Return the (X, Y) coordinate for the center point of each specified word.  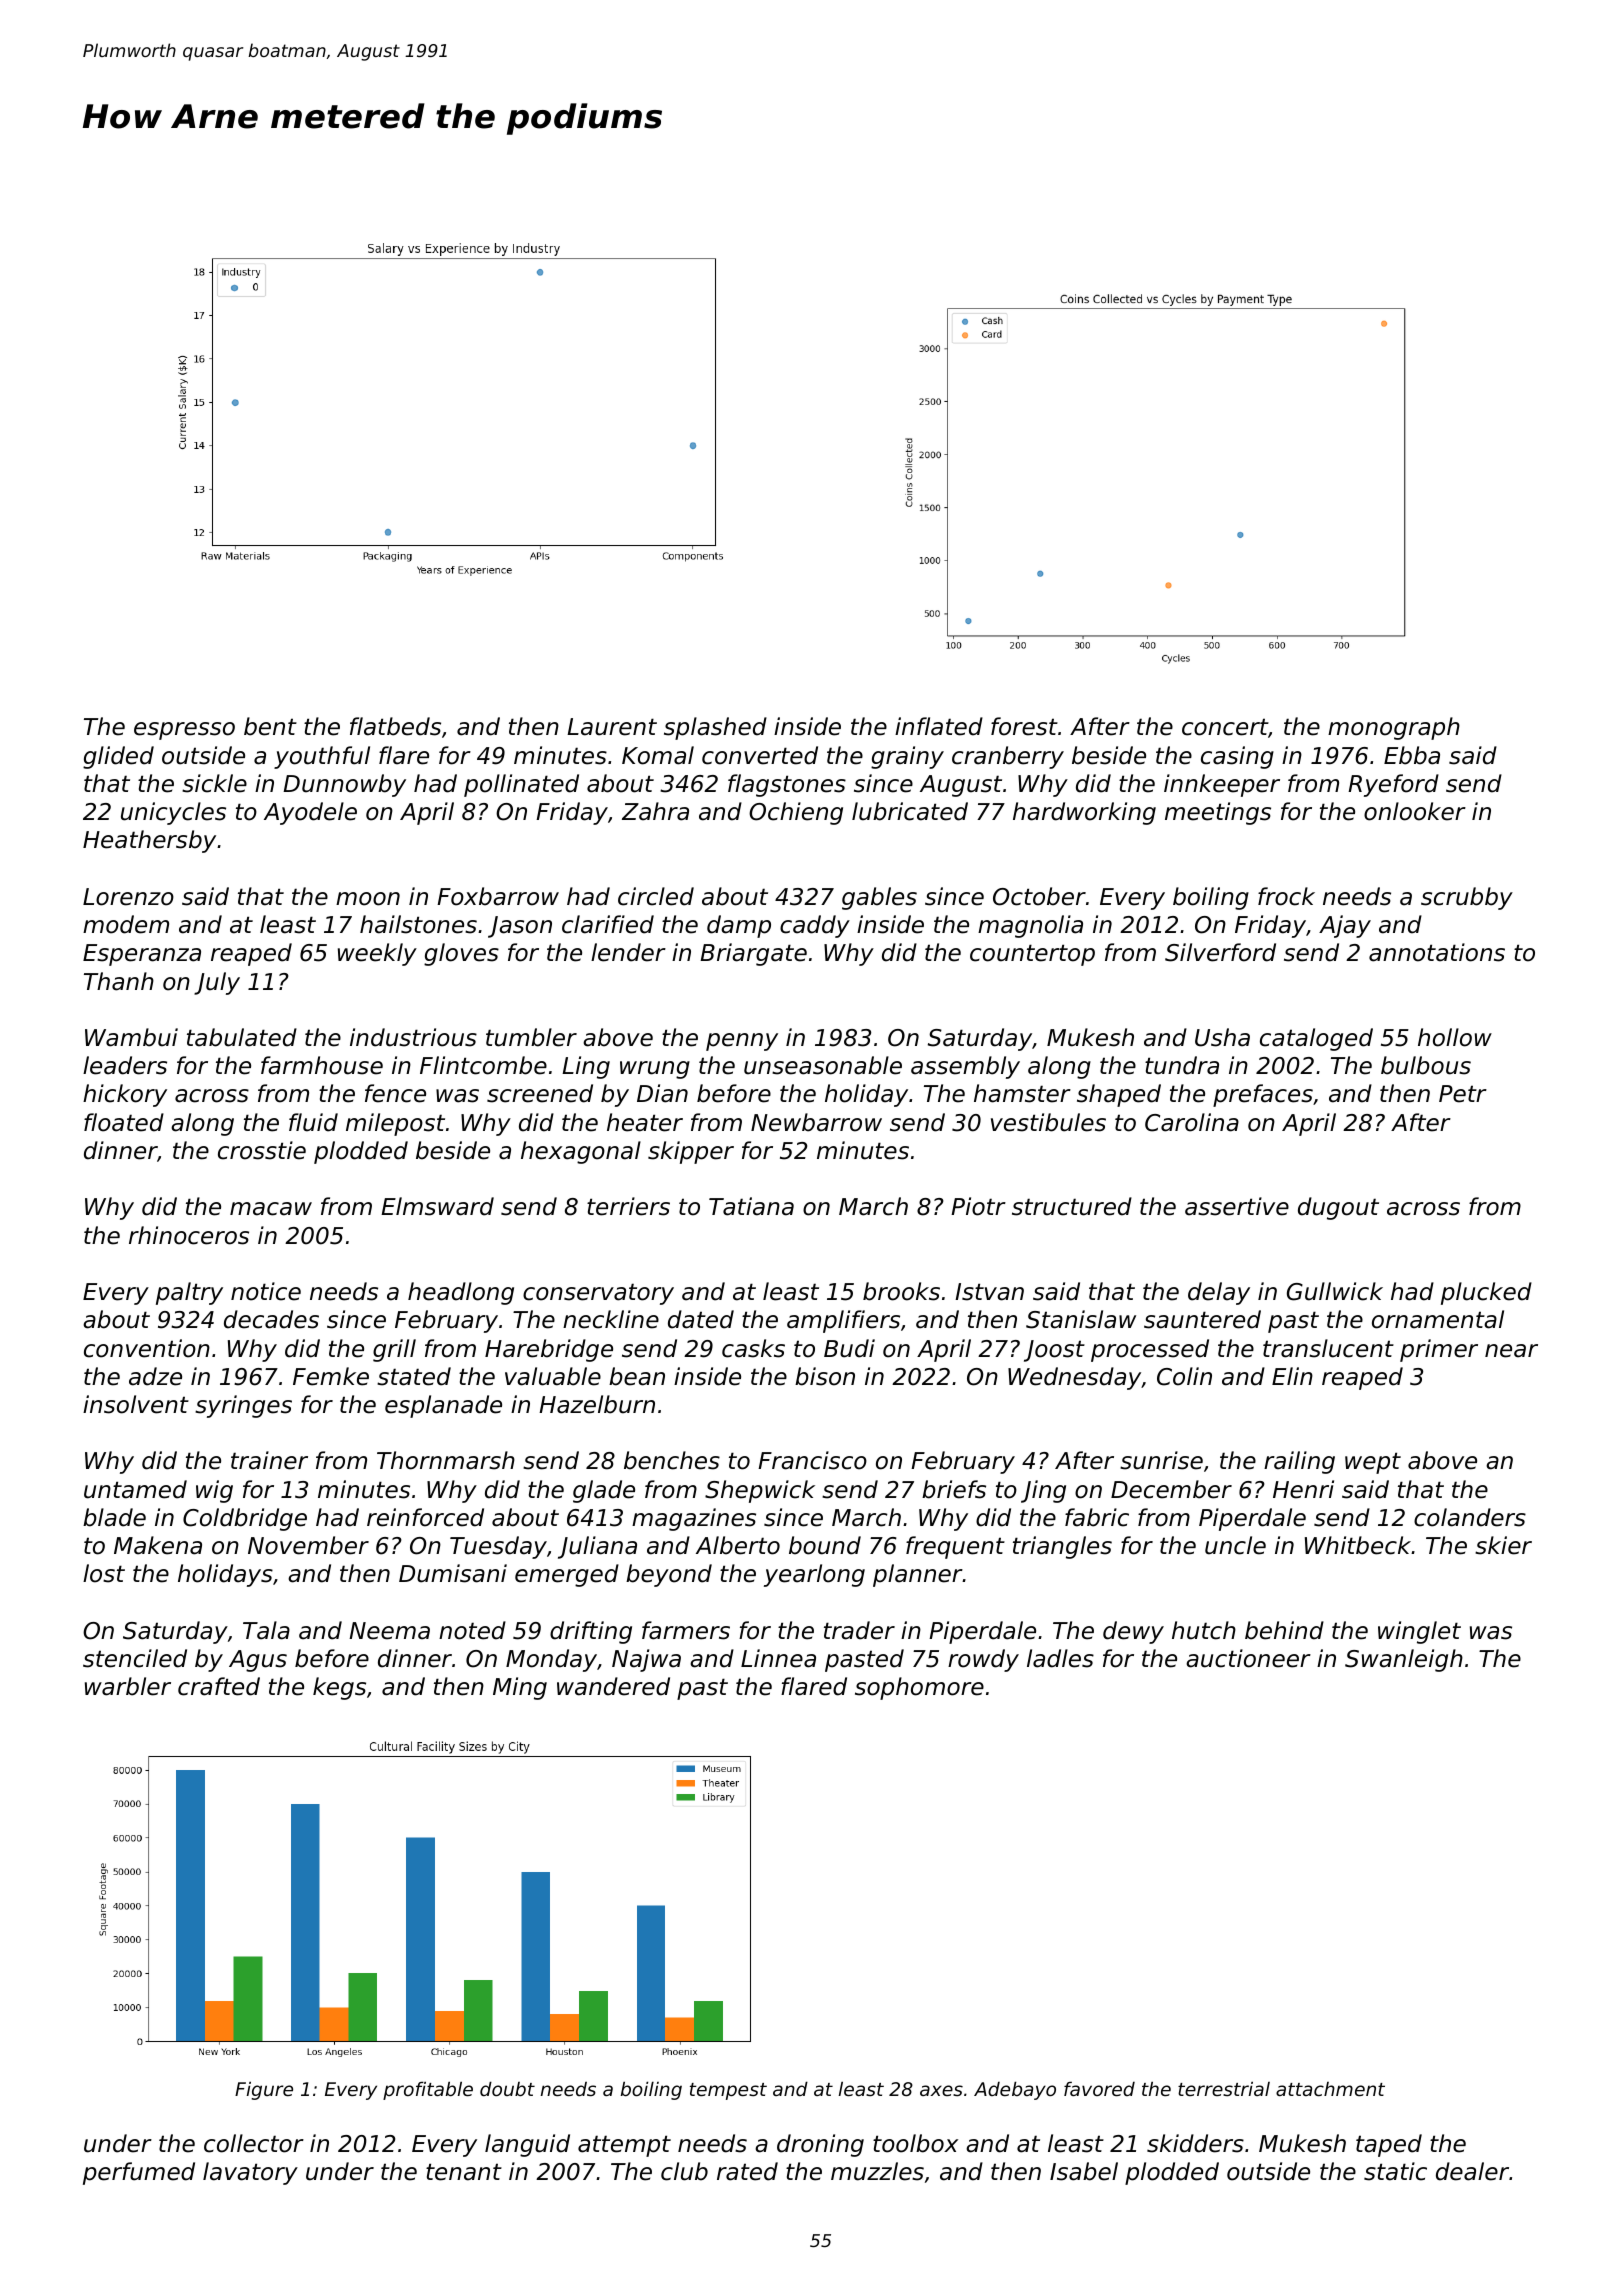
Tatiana (751, 1206)
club (684, 2171)
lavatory (250, 2173)
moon (368, 899)
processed (1150, 1350)
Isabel (1084, 2171)
